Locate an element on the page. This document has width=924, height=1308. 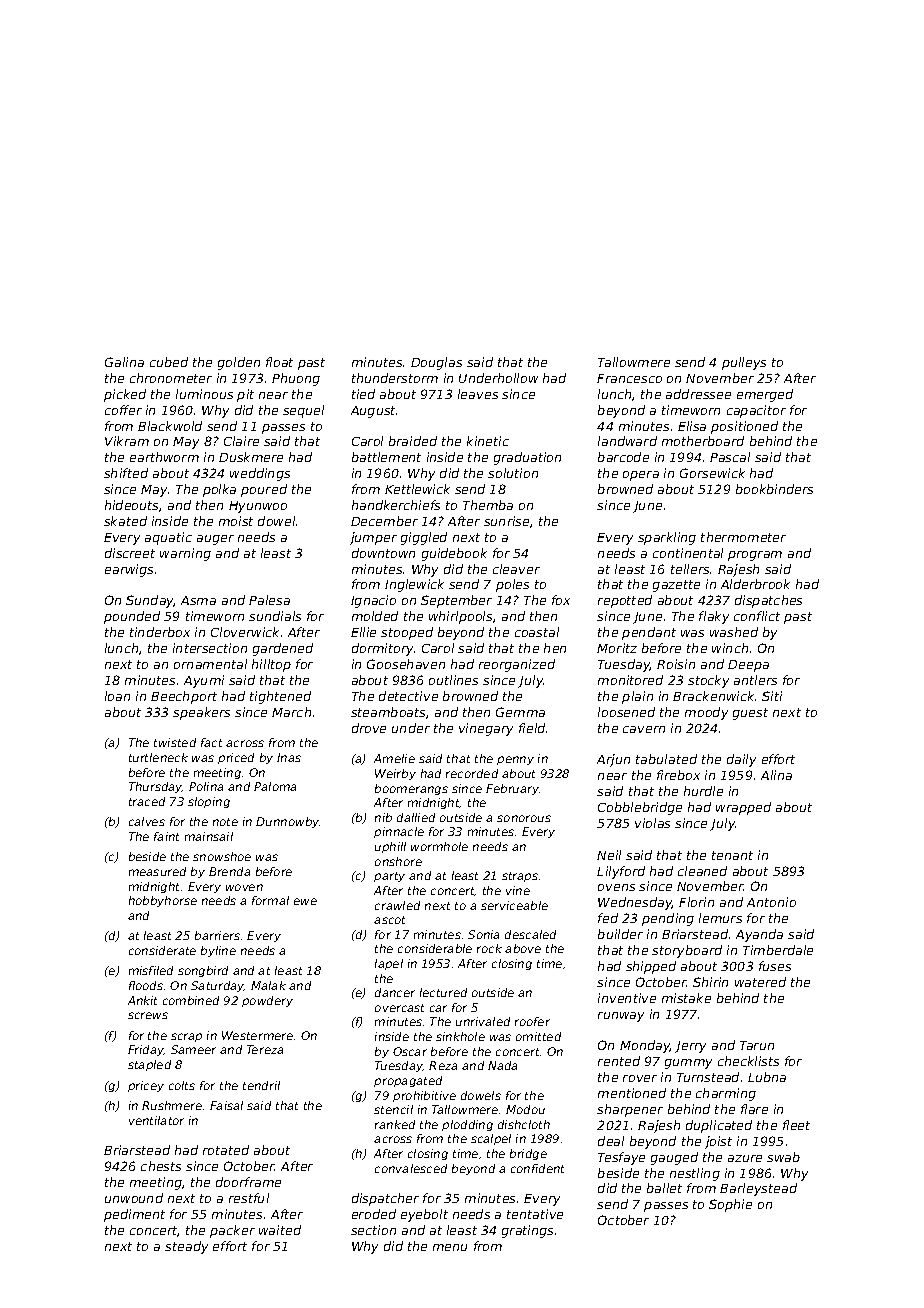
float is located at coordinates (279, 362).
